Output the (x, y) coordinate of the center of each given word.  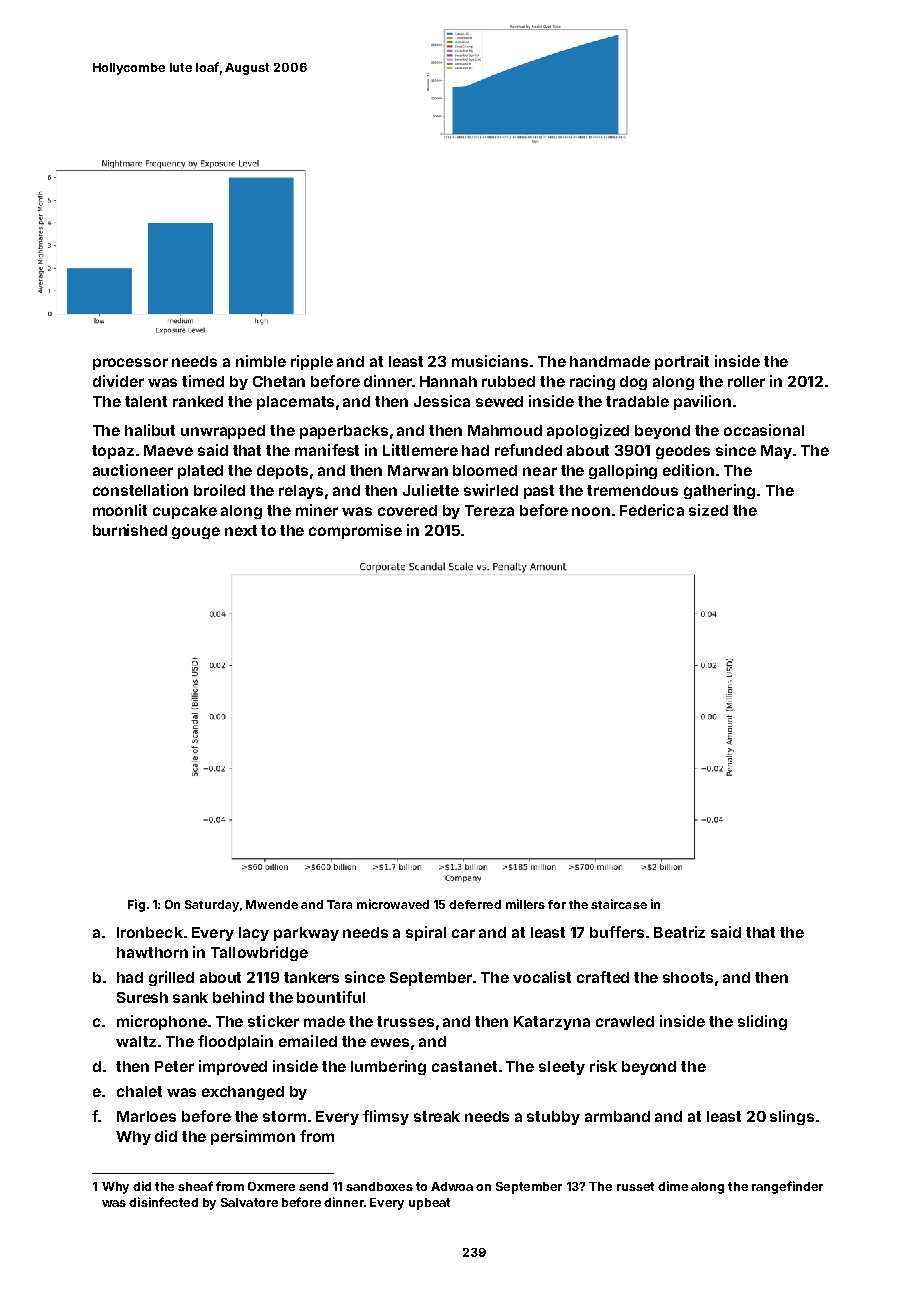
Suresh (142, 997)
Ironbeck (150, 932)
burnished (130, 530)
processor (130, 364)
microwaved (393, 904)
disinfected (163, 1202)
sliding (762, 1022)
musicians (490, 361)
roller (746, 381)
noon (591, 511)
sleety (562, 1068)
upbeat (429, 1204)
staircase (619, 904)
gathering (719, 491)
